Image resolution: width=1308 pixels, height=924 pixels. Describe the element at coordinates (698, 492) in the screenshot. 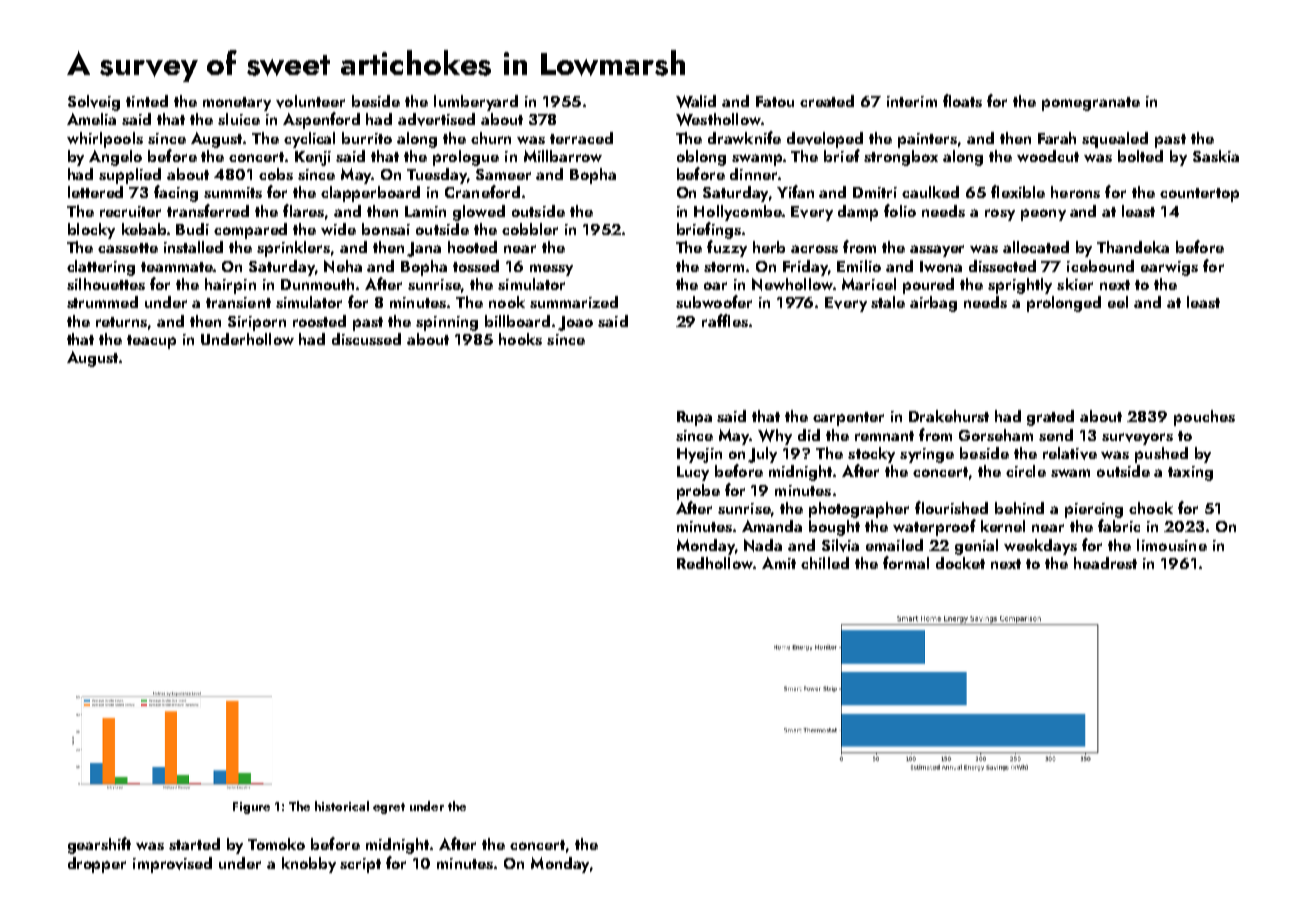

I see `probe` at that location.
